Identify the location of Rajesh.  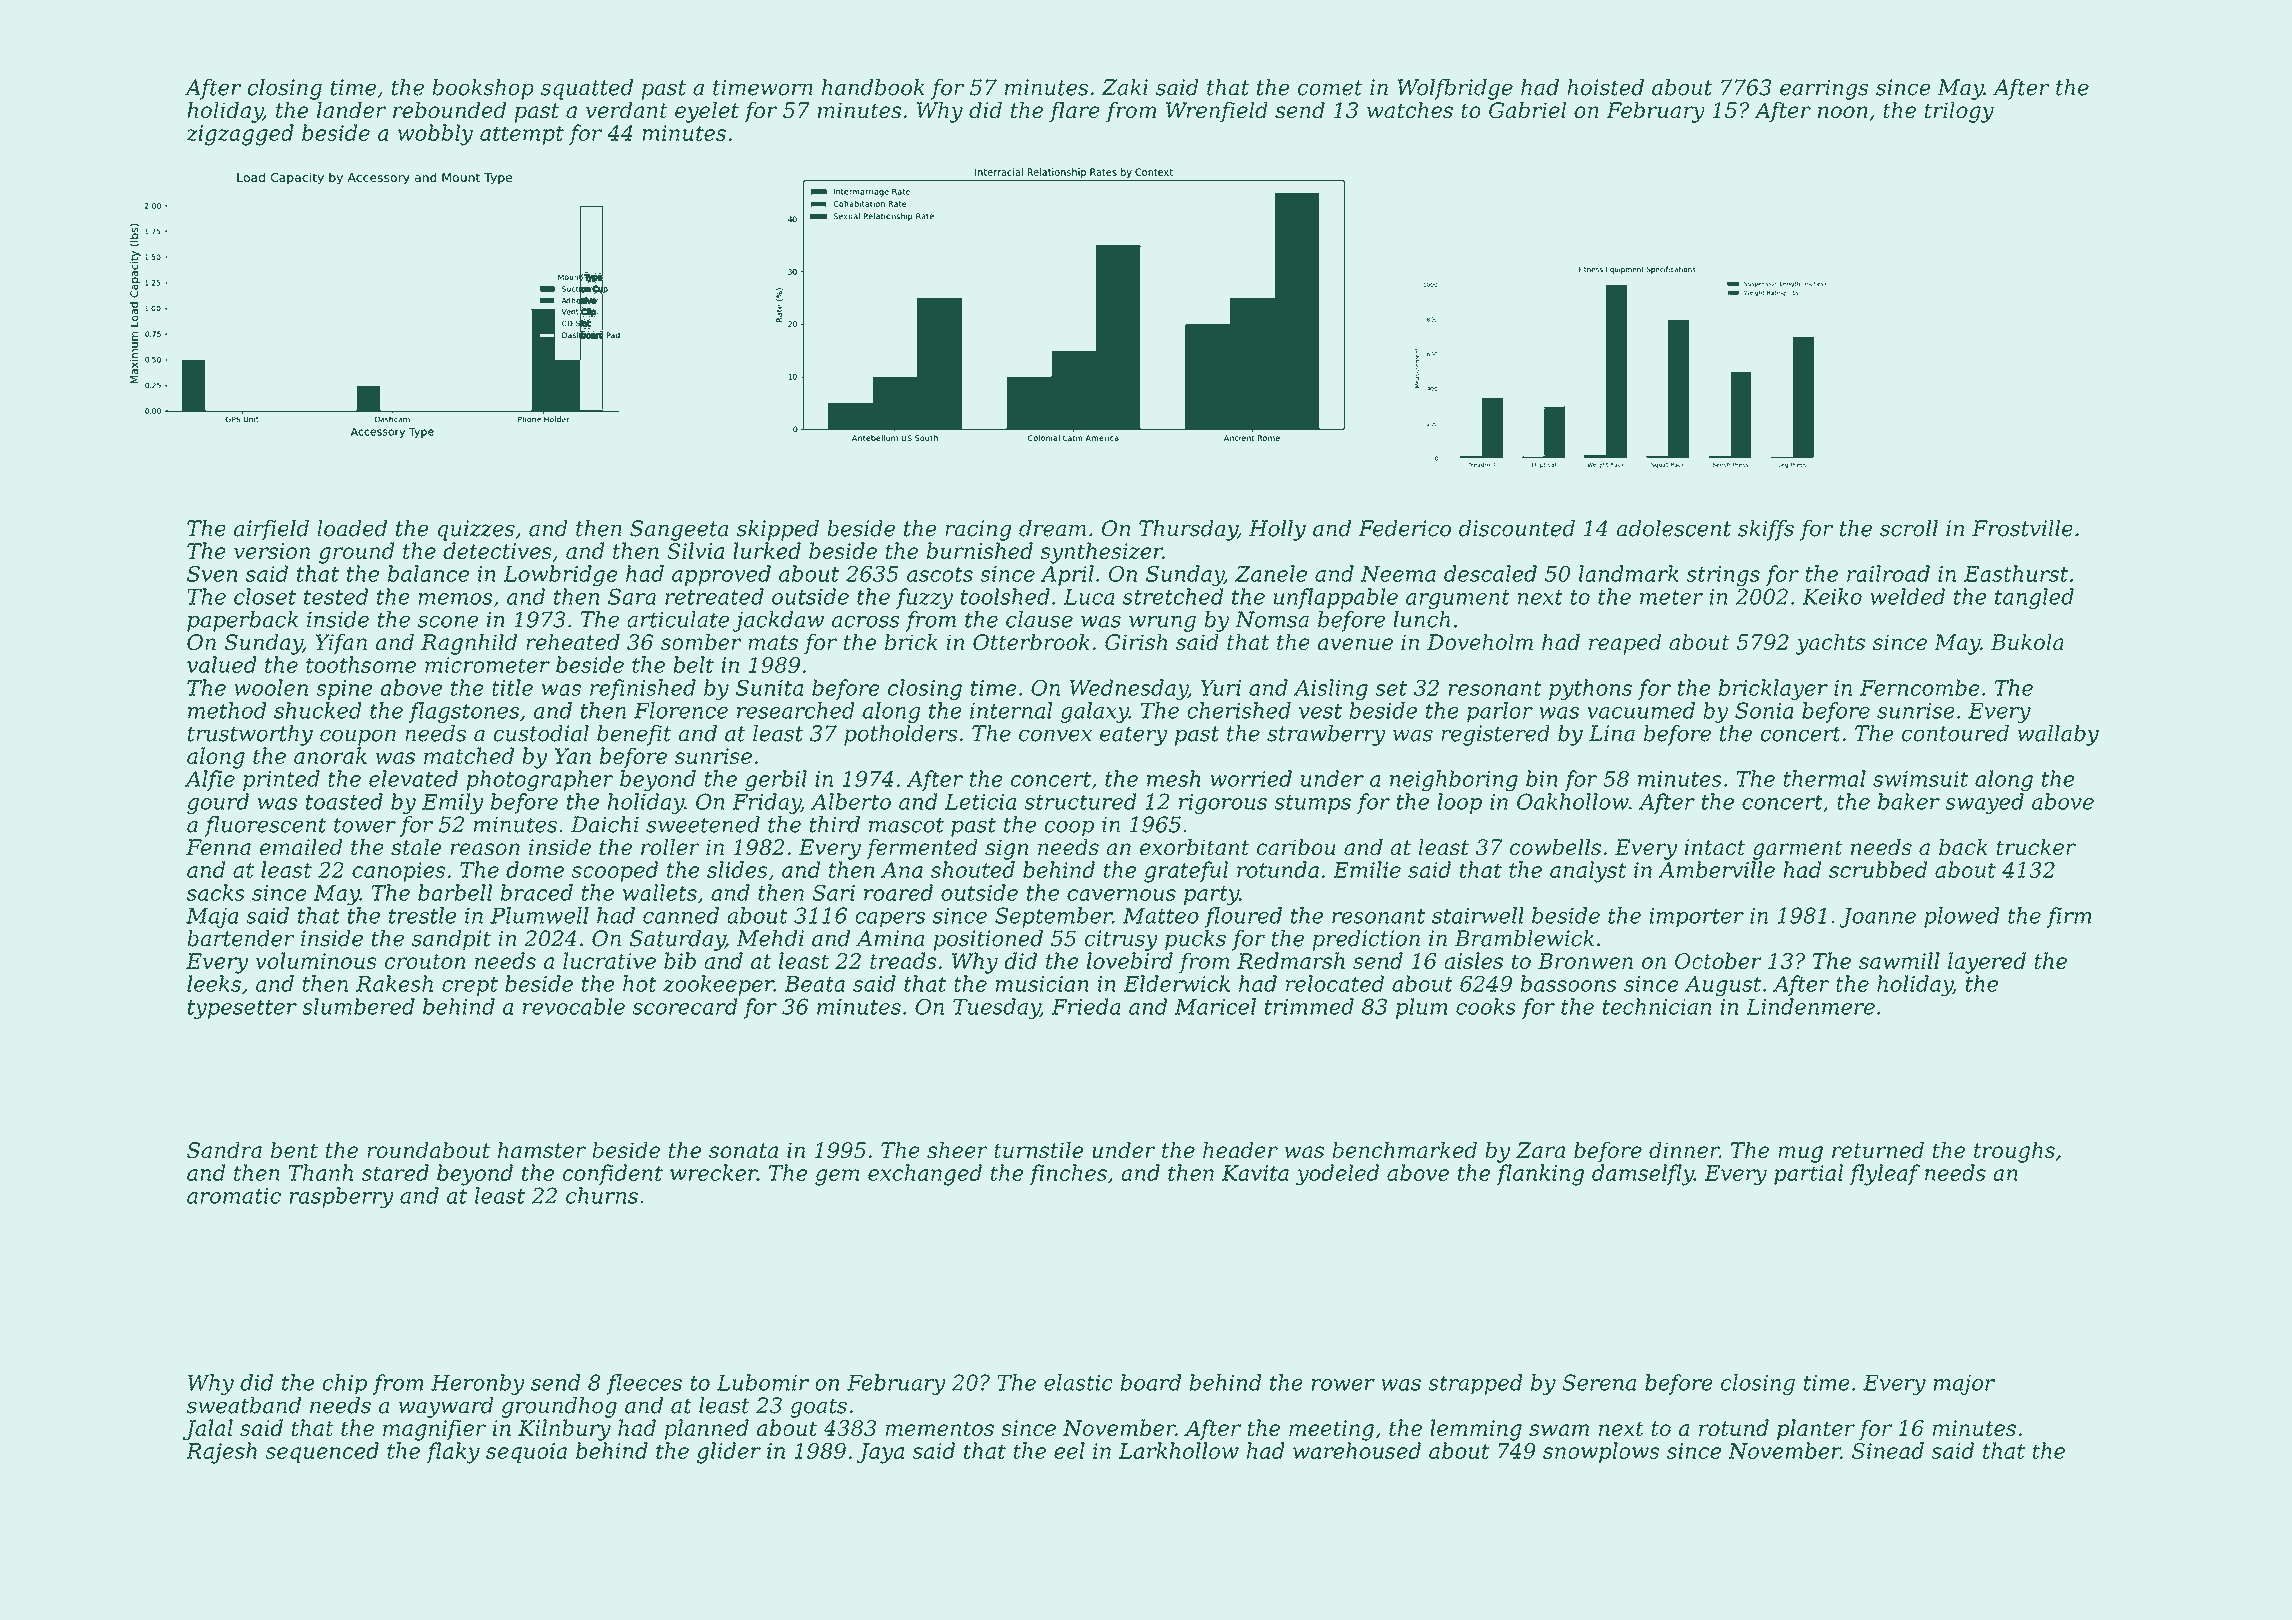
(221, 1453).
